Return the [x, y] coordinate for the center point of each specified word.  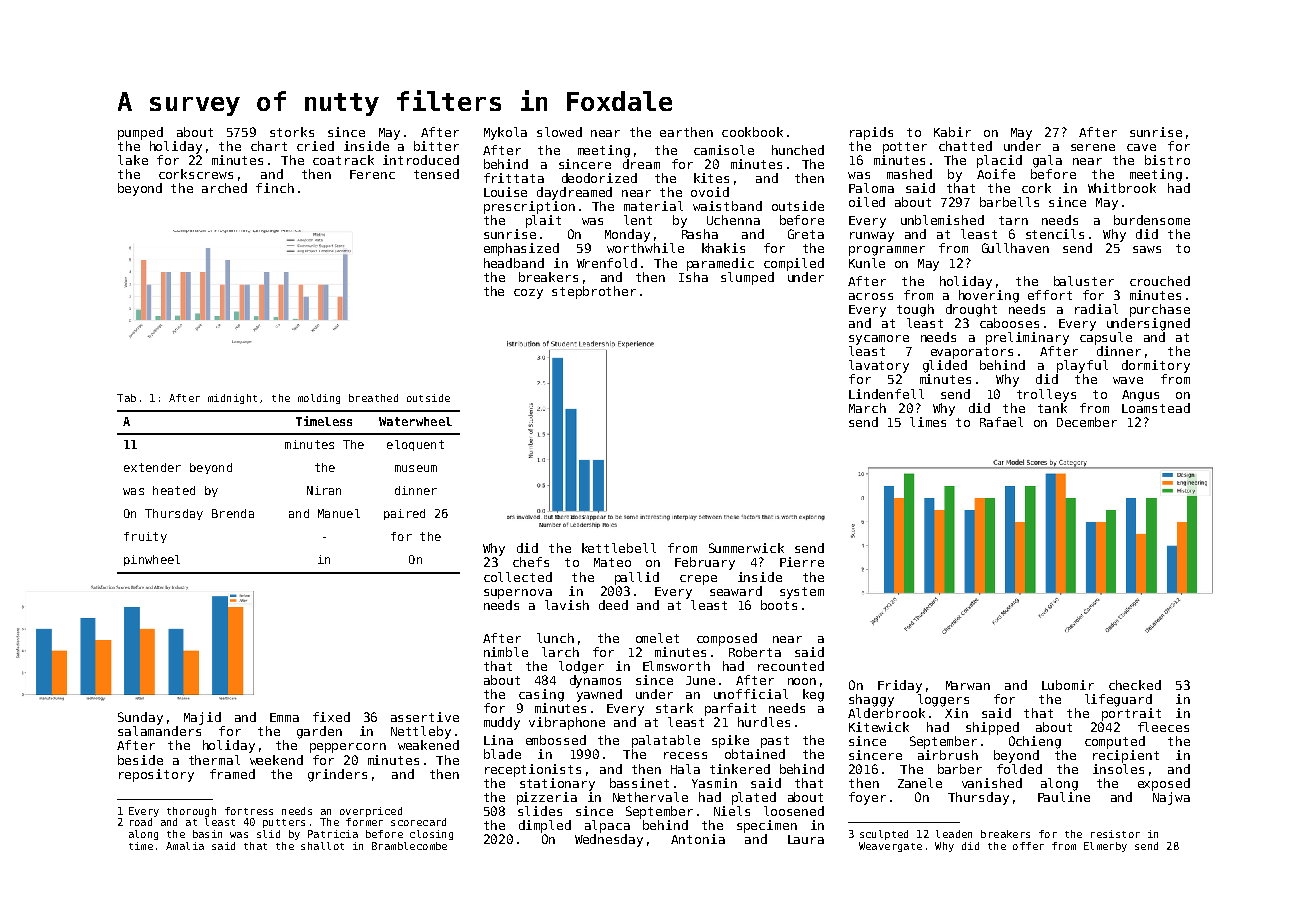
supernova [518, 594]
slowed [559, 132]
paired [404, 514]
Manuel [339, 513]
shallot [322, 846]
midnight [232, 399]
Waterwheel [415, 421]
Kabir [952, 132]
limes [928, 422]
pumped [140, 133]
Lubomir [1068, 685]
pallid [637, 578]
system [802, 593]
